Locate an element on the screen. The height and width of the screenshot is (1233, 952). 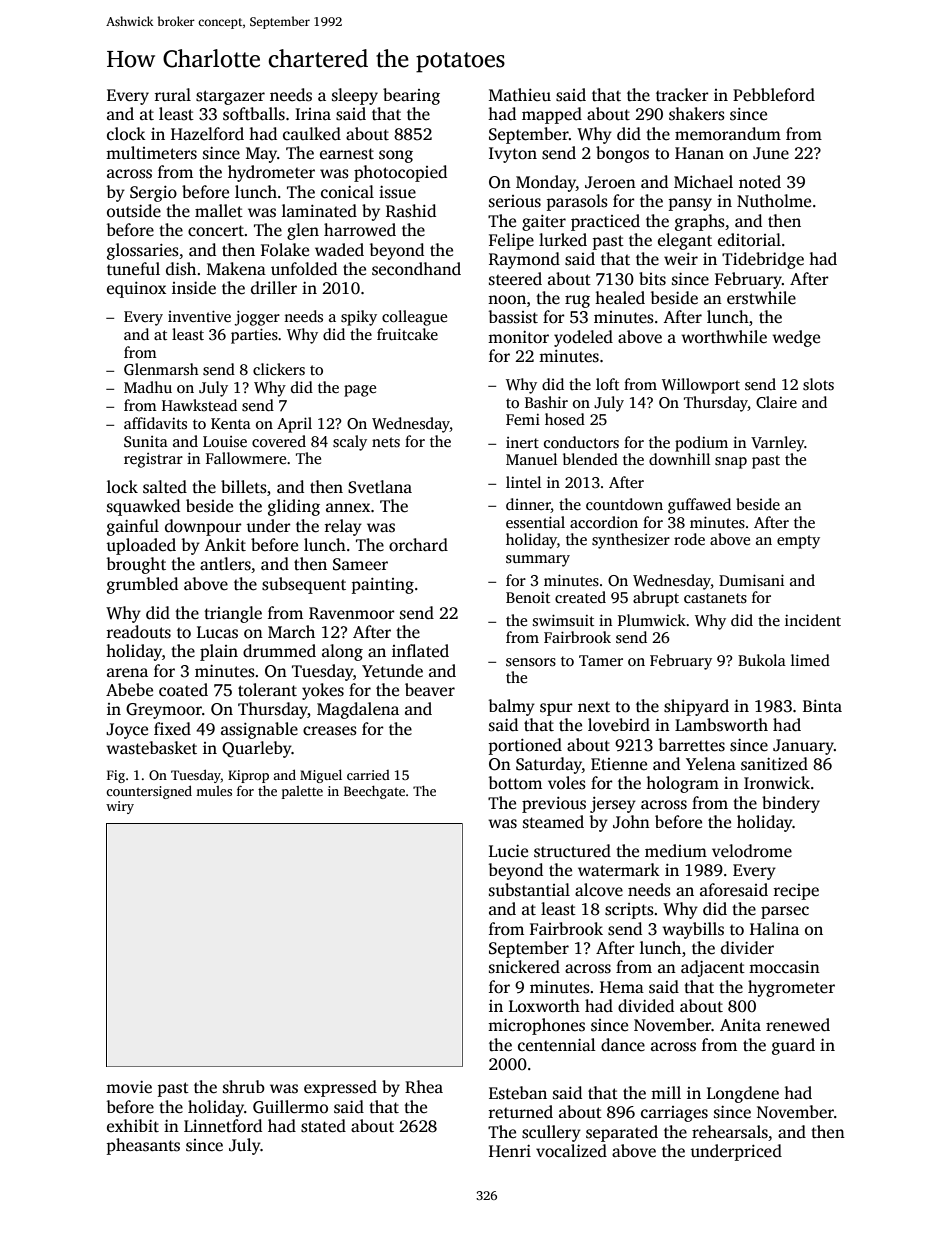
Dumisani is located at coordinates (751, 581).
